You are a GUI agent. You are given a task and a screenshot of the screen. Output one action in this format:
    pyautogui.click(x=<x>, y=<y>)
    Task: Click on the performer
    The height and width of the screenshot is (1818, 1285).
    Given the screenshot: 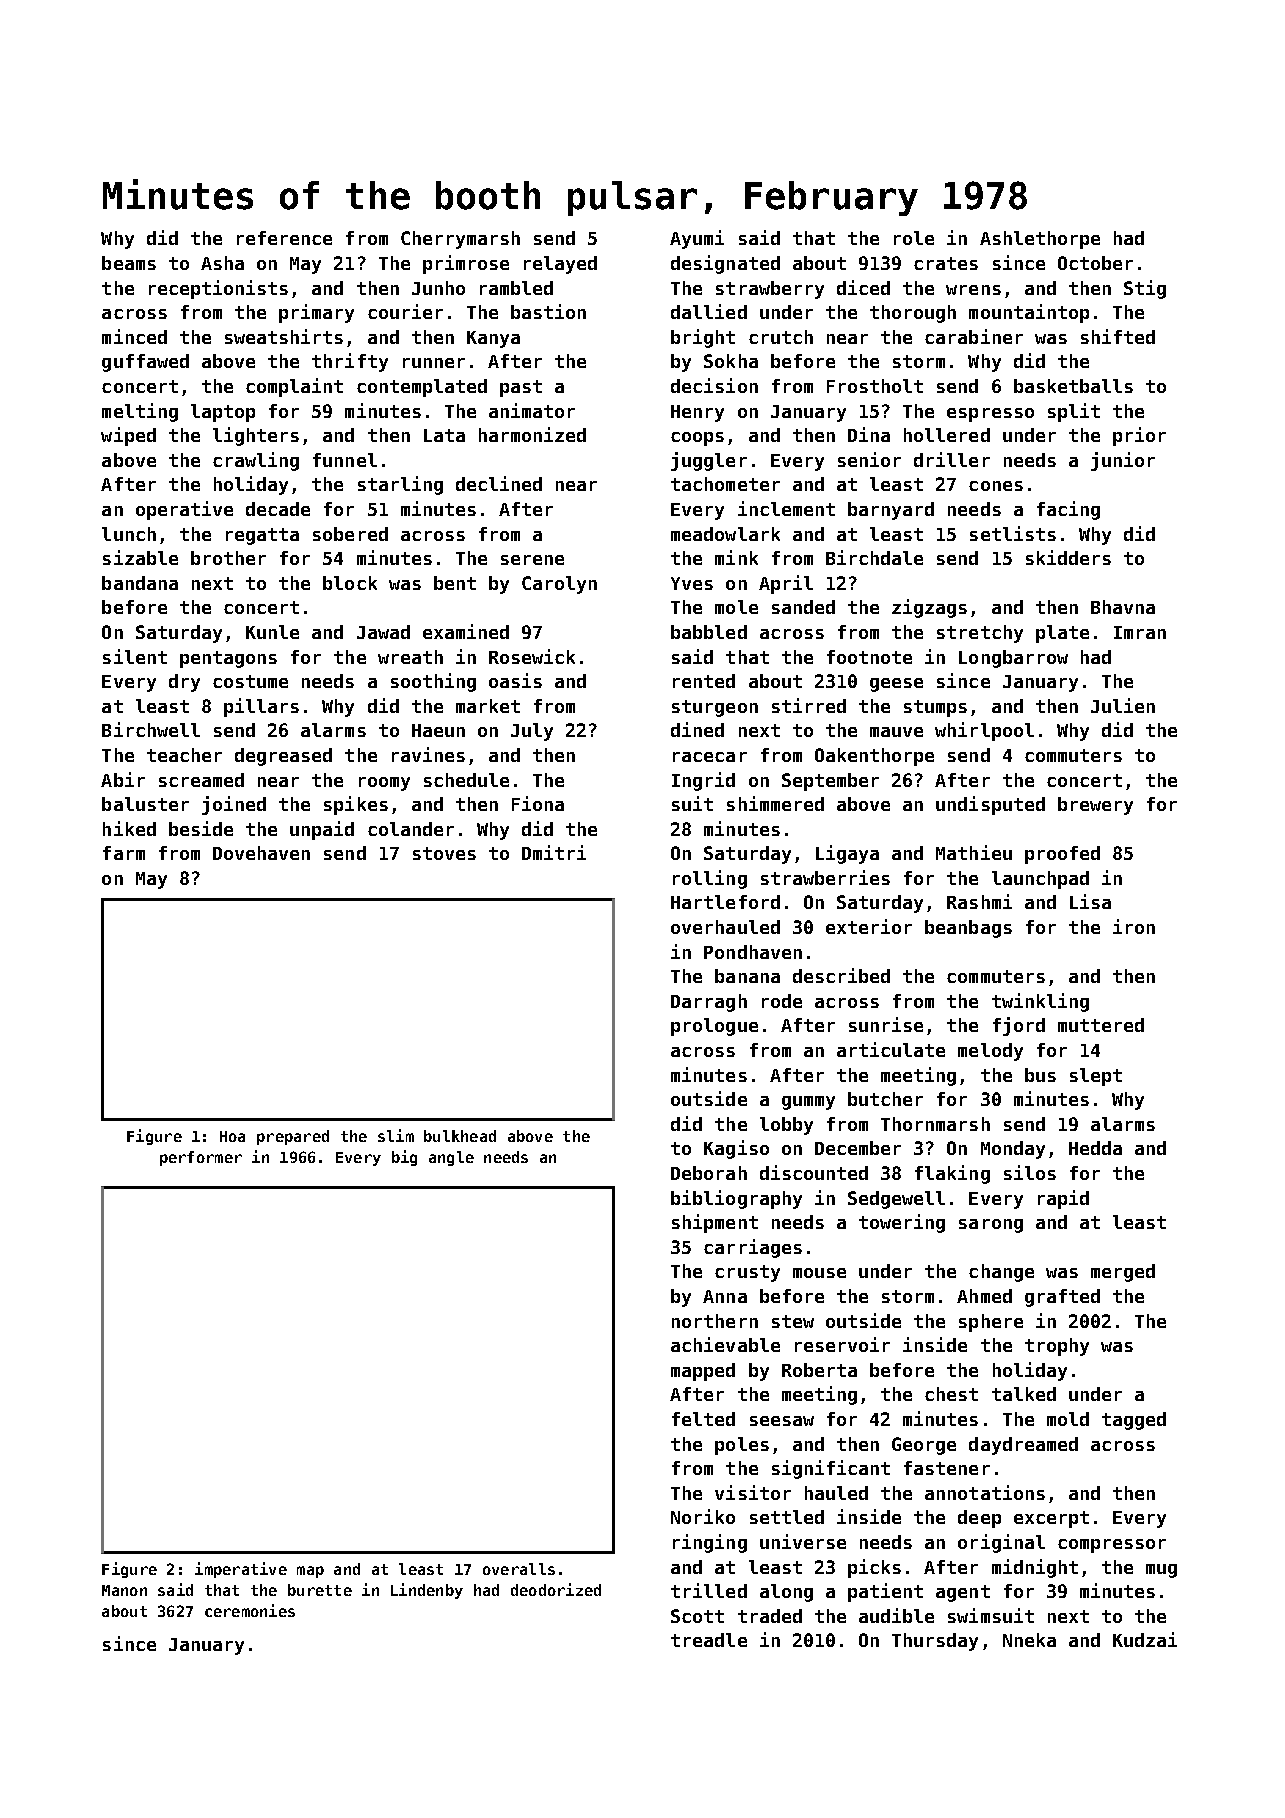 What is the action you would take?
    pyautogui.click(x=201, y=1158)
